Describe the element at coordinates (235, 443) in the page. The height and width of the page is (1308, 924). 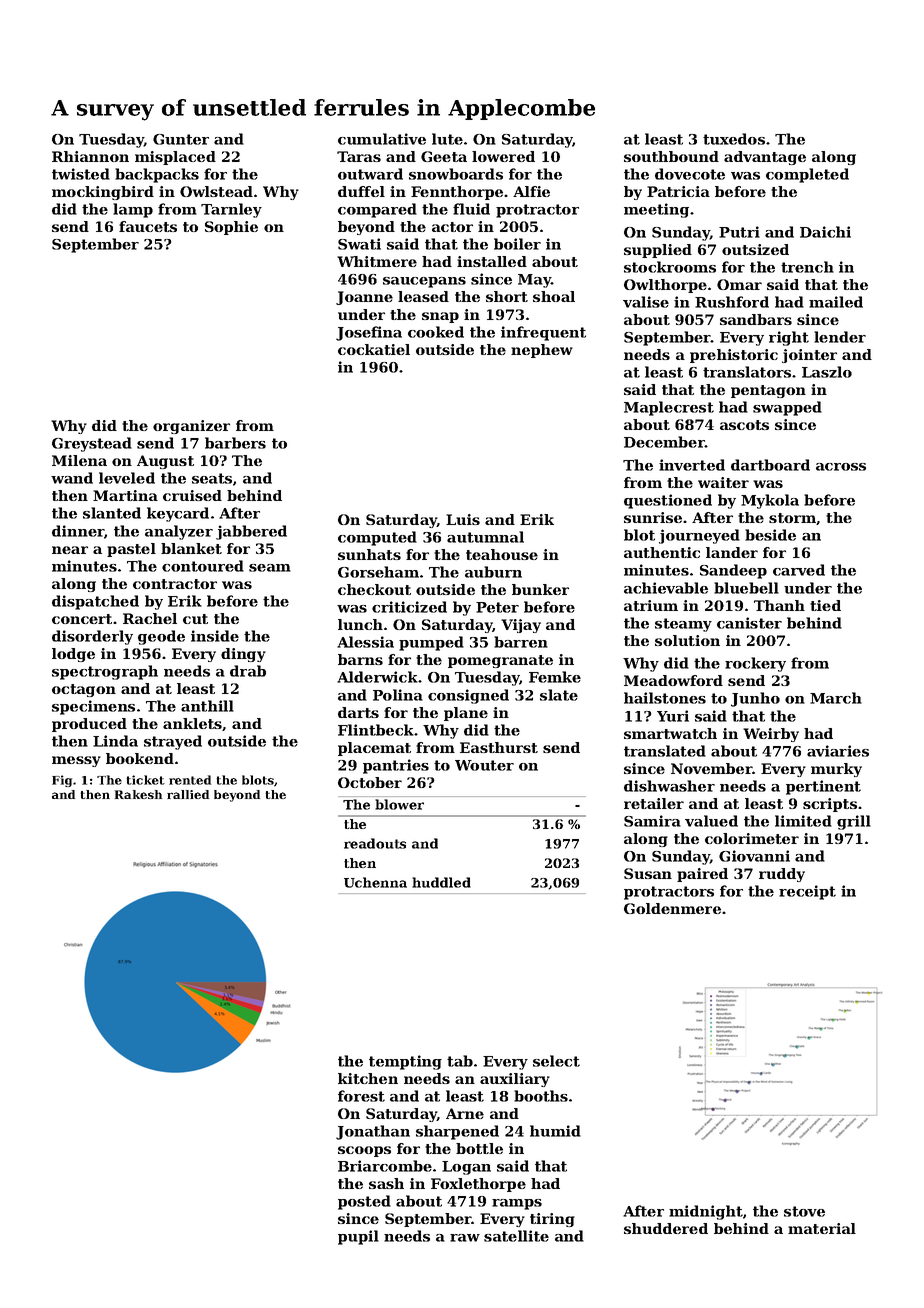
I see `barbers` at that location.
